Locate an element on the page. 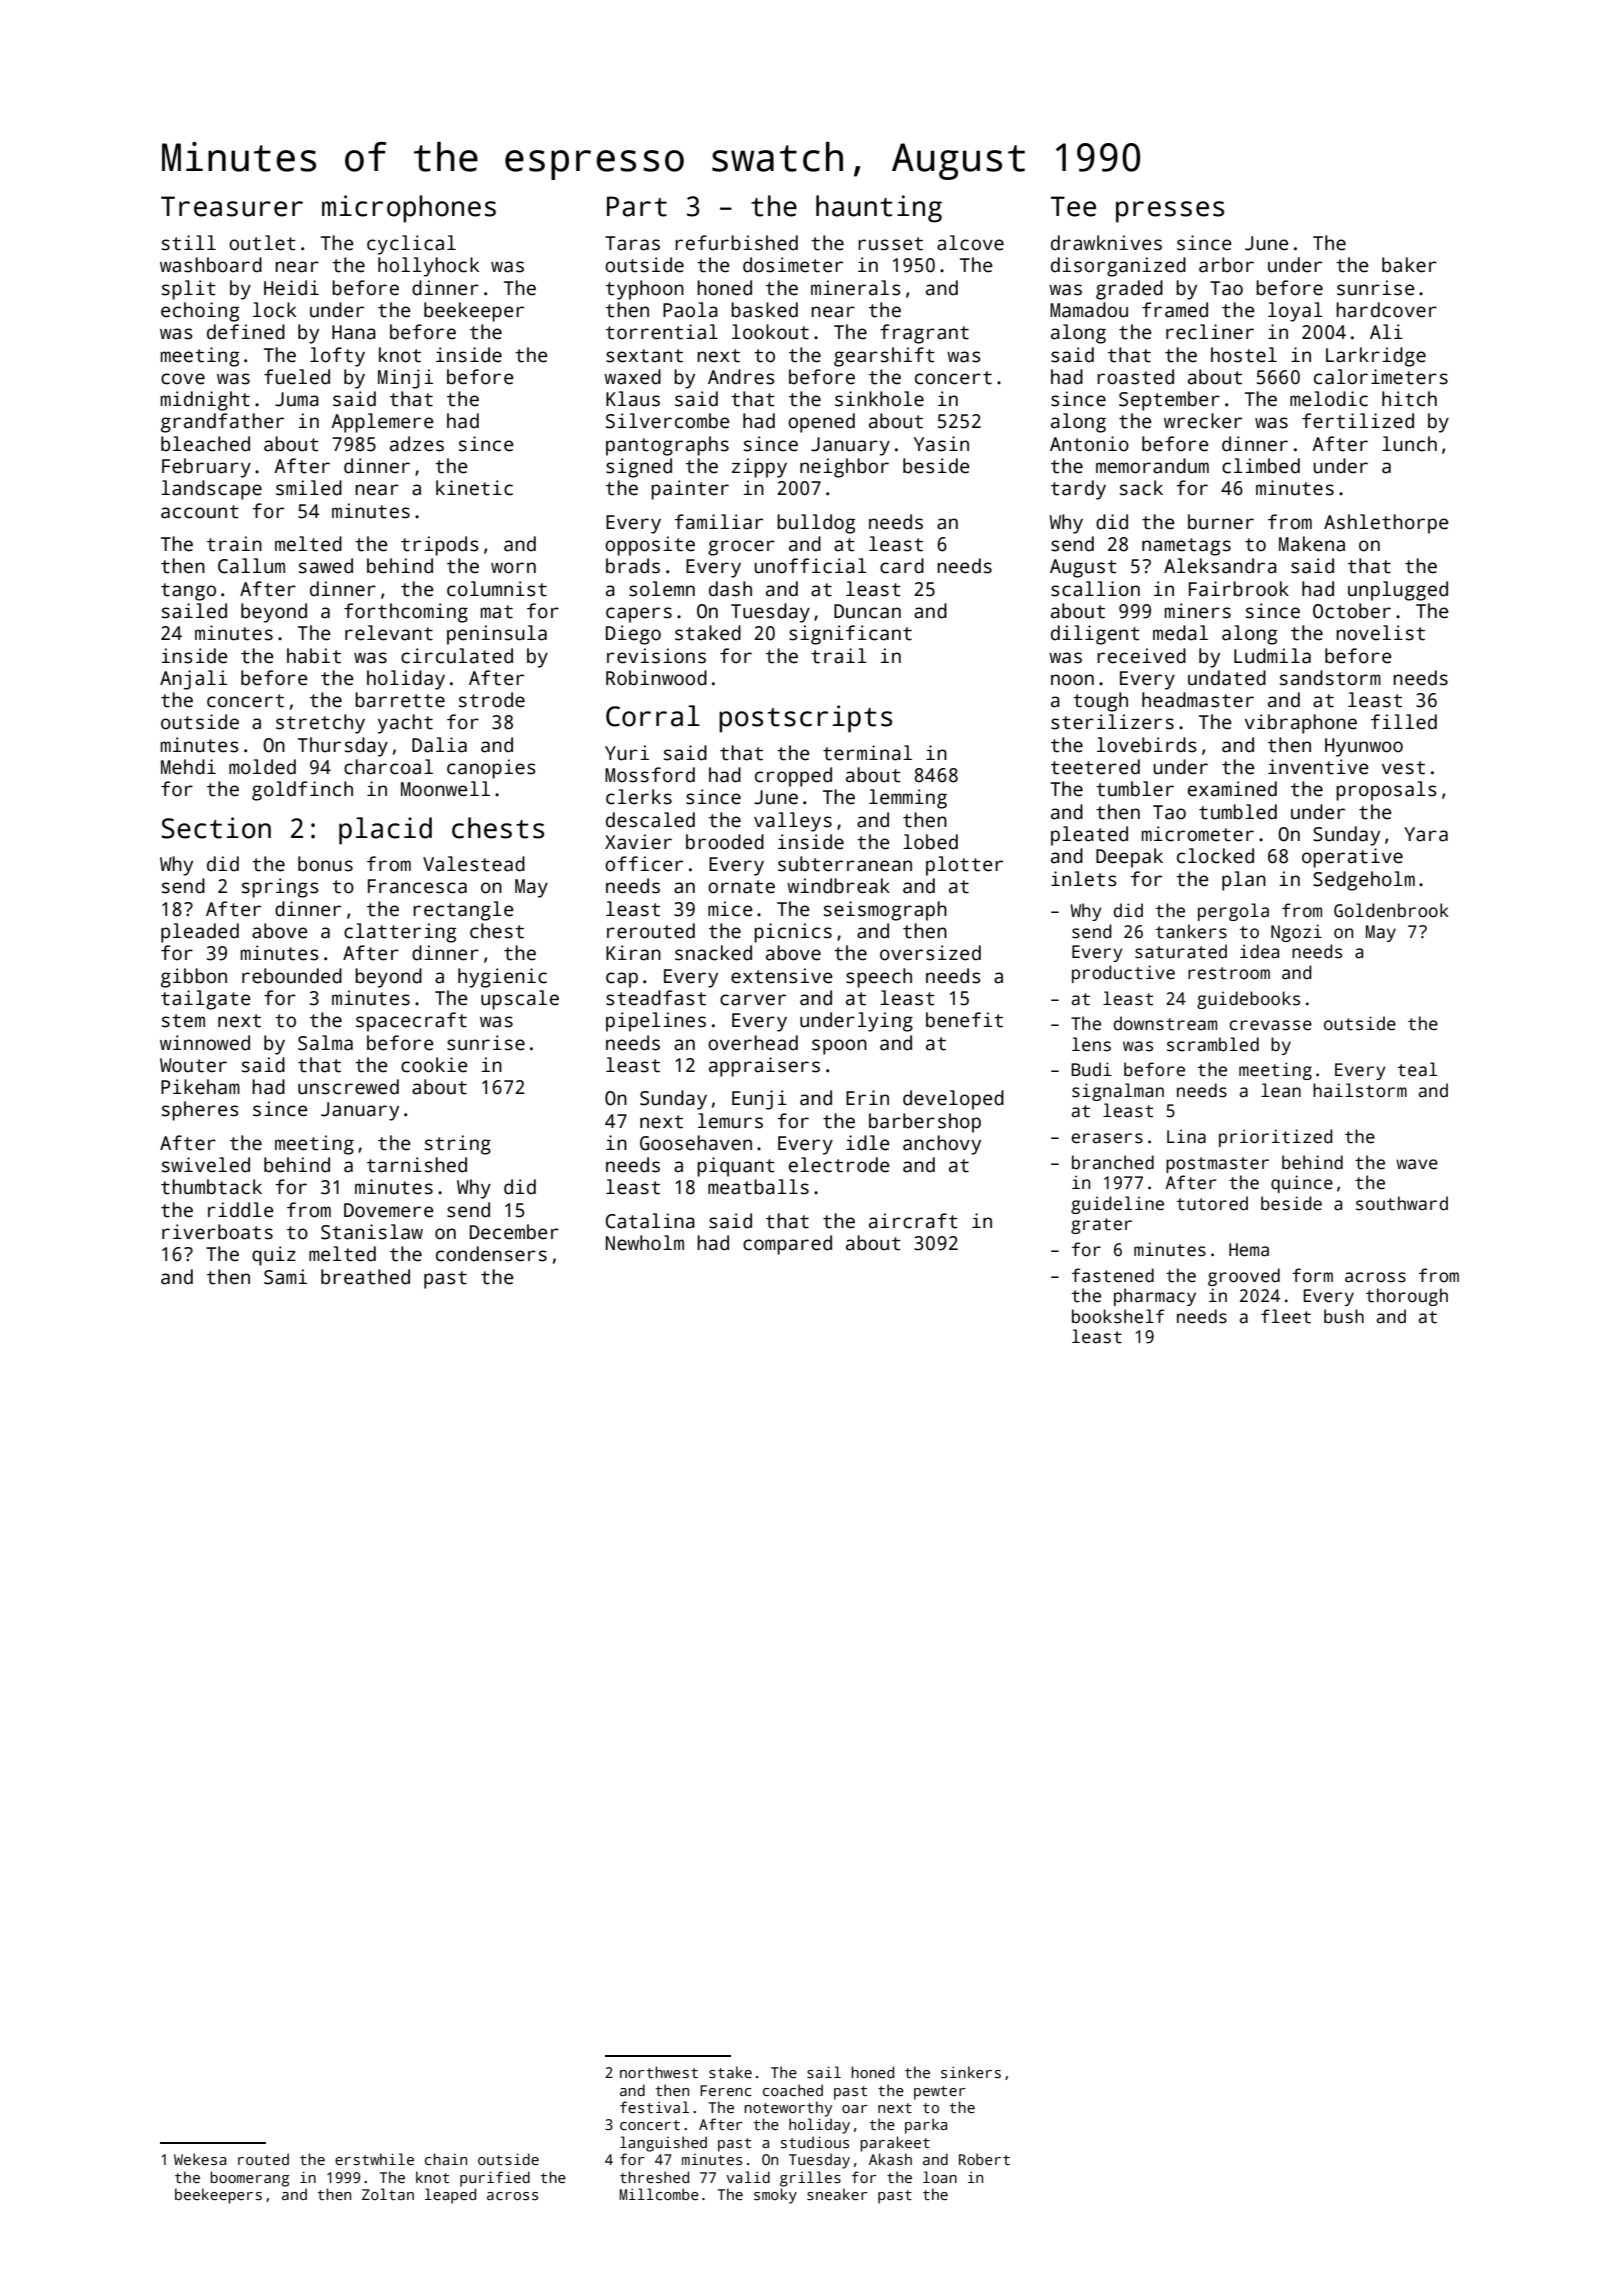 This image has width=1620, height=2292. fleet is located at coordinates (1286, 1316).
